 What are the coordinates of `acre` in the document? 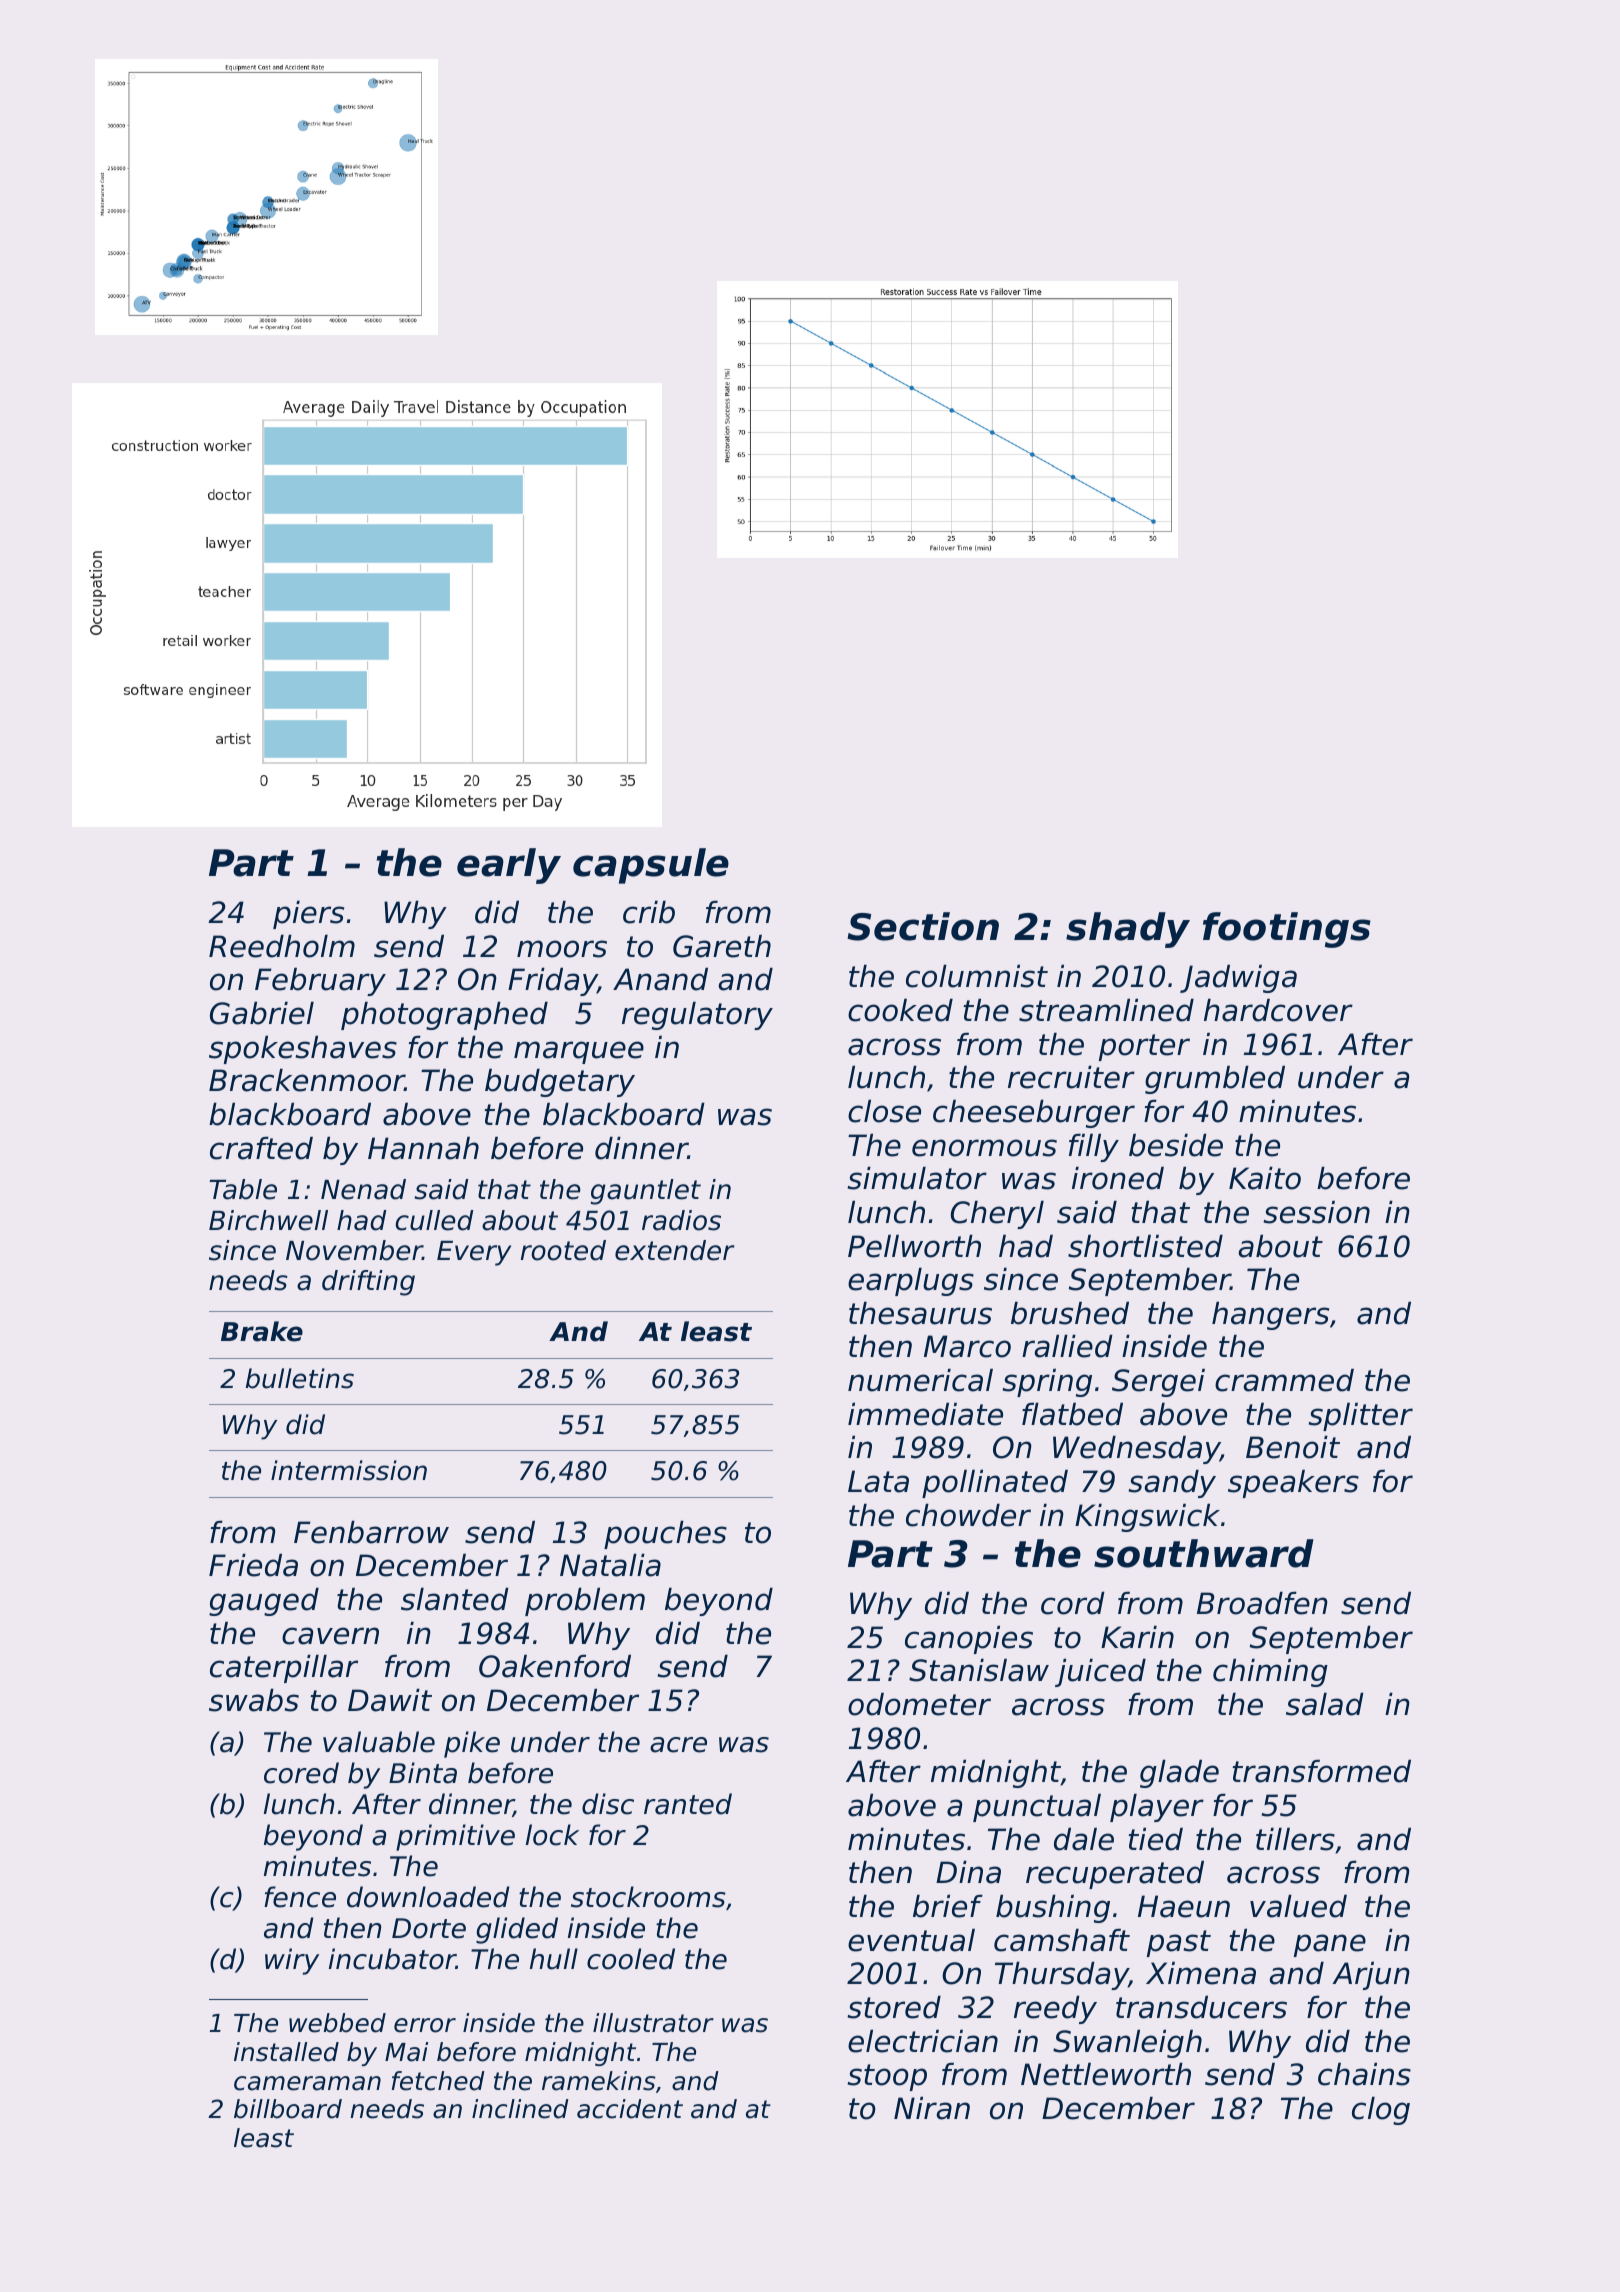 It's located at (678, 1745).
